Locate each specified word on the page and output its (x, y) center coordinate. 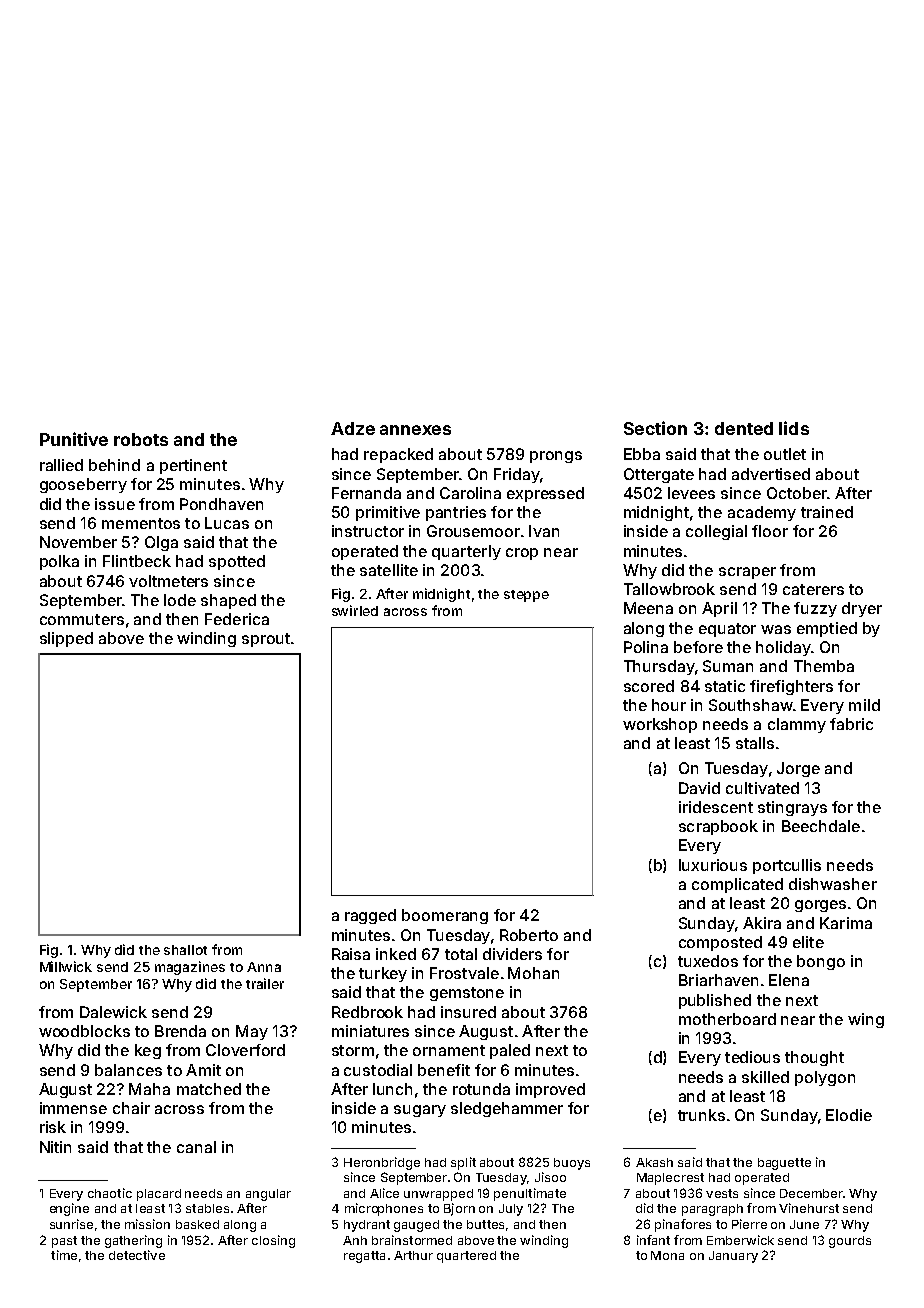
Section (655, 428)
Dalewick (113, 1012)
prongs (556, 457)
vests (722, 1193)
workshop (660, 725)
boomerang (445, 916)
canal (196, 1147)
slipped (66, 639)
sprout (266, 640)
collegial (716, 532)
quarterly (466, 552)
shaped (228, 601)
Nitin (55, 1147)
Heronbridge (382, 1163)
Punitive (74, 439)
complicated (737, 885)
